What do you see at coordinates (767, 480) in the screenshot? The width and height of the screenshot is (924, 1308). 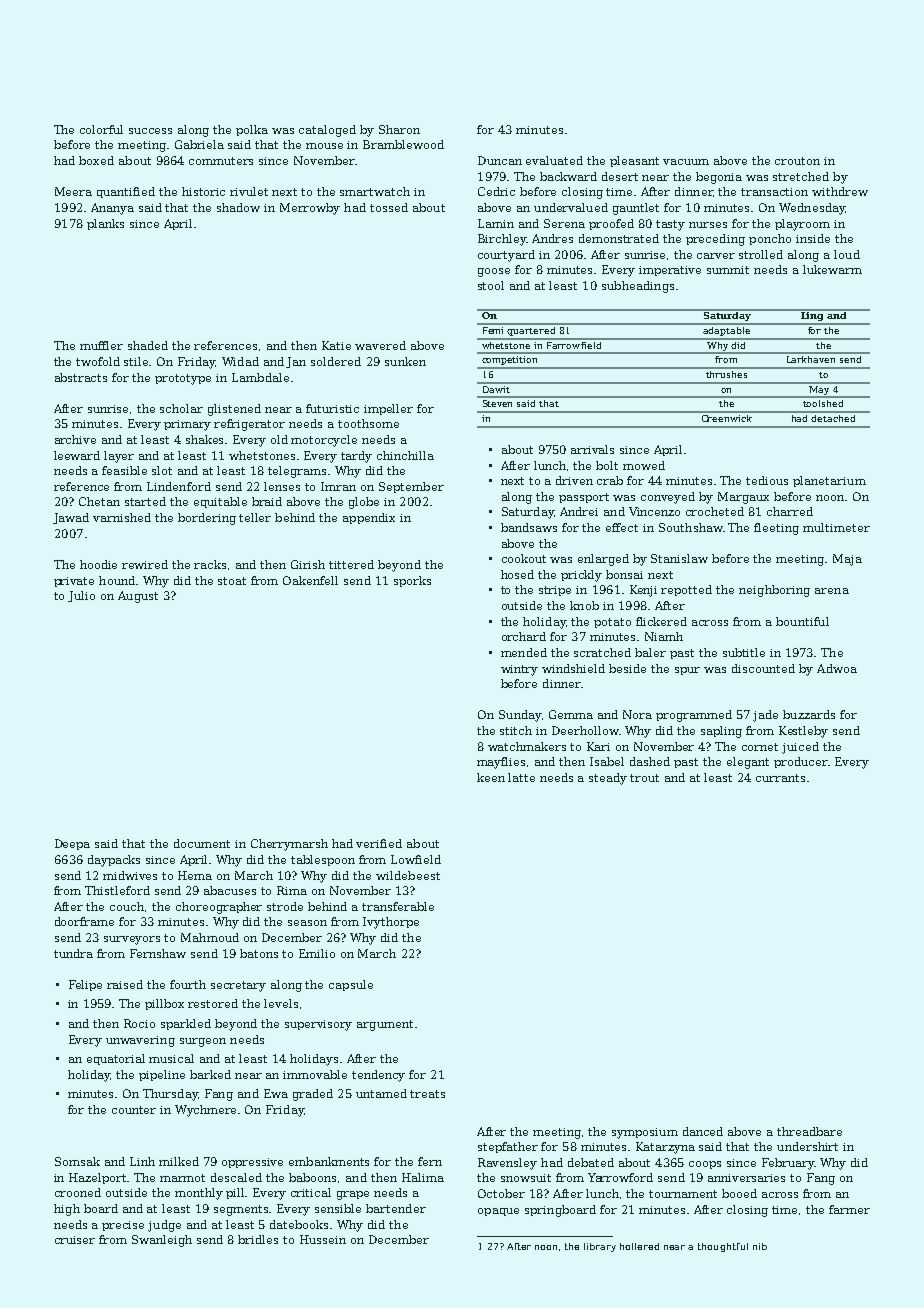 I see `tedious` at bounding box center [767, 480].
